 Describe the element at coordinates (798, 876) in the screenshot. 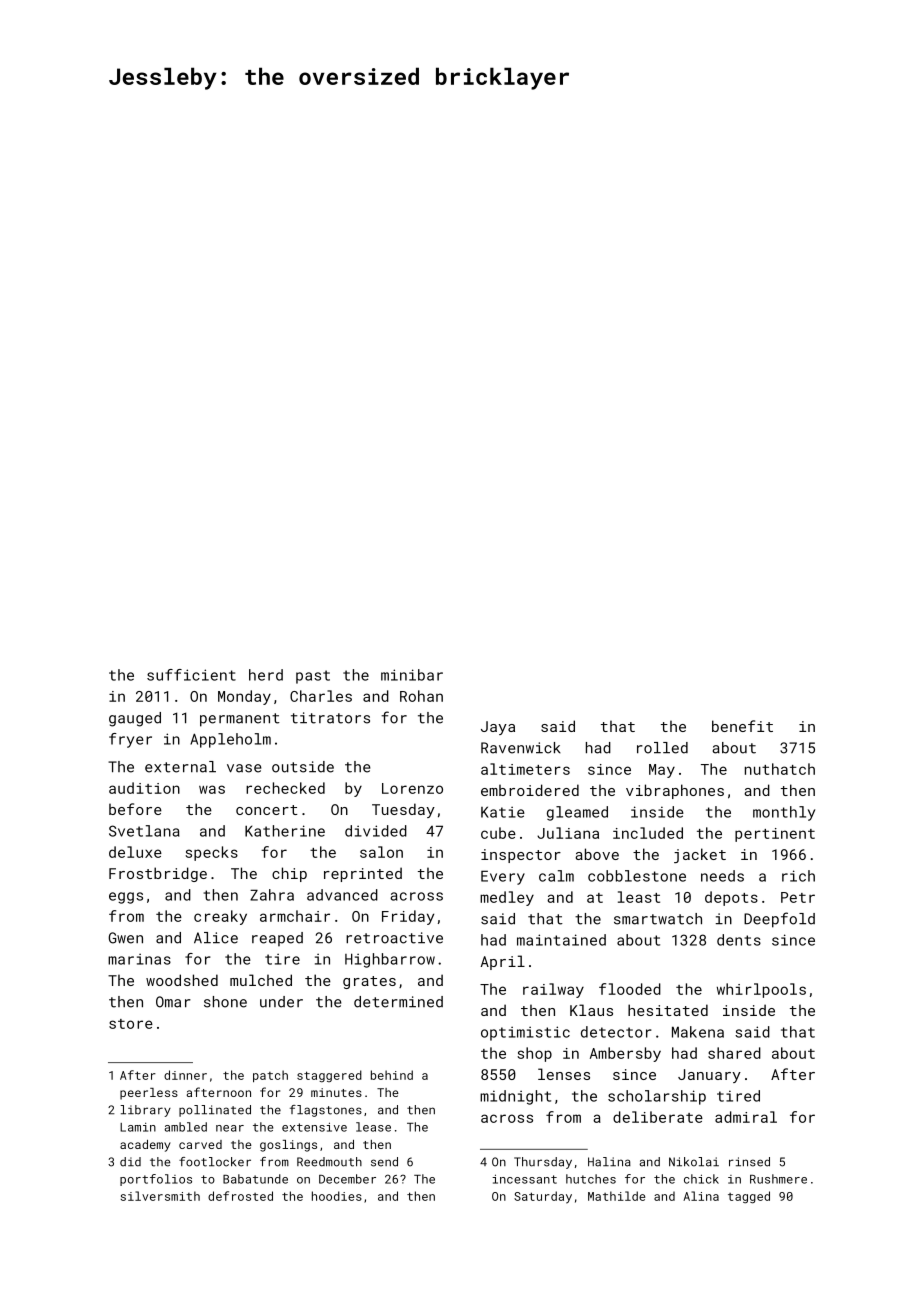

I see `rich` at that location.
